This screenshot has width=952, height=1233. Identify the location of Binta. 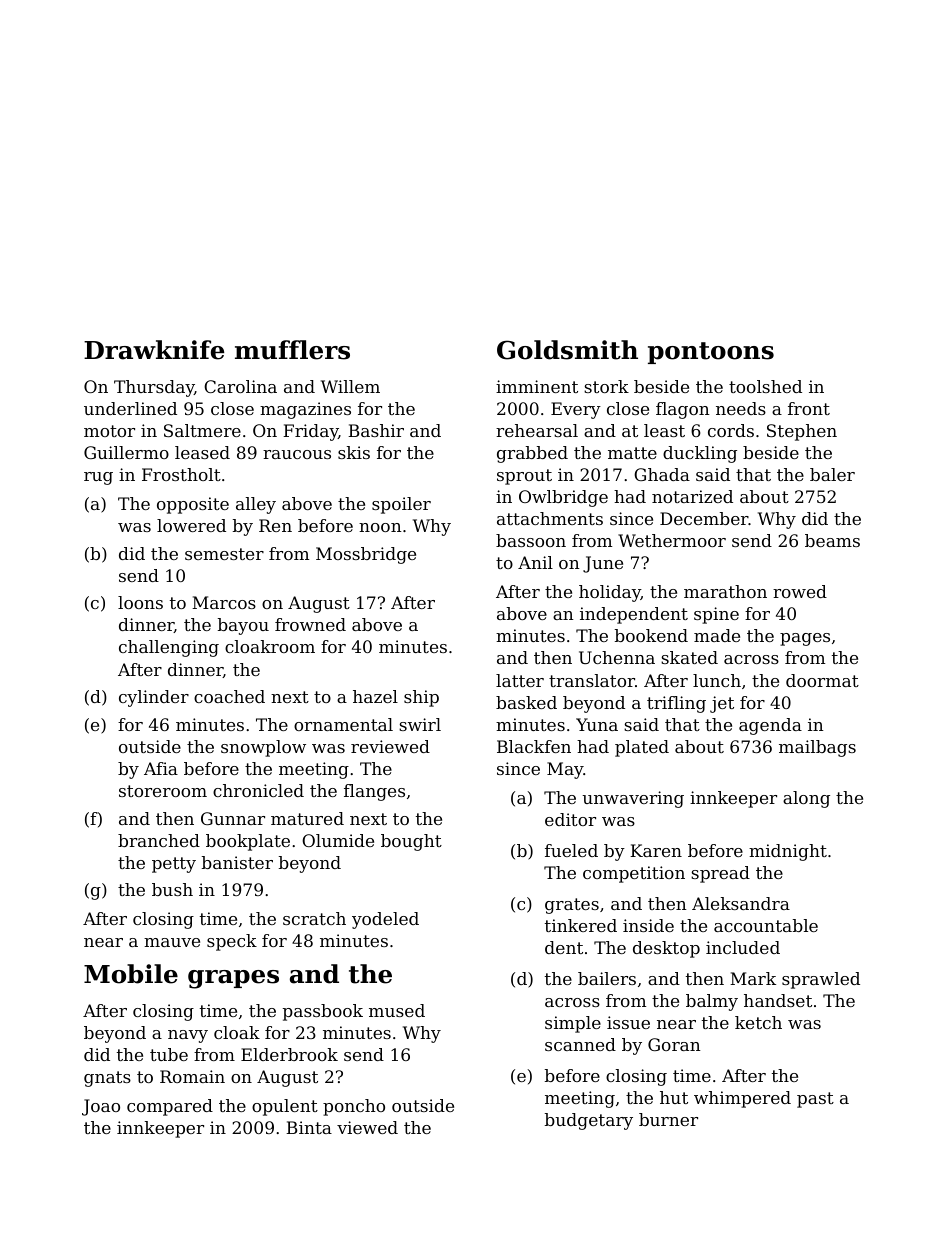
(309, 1127).
